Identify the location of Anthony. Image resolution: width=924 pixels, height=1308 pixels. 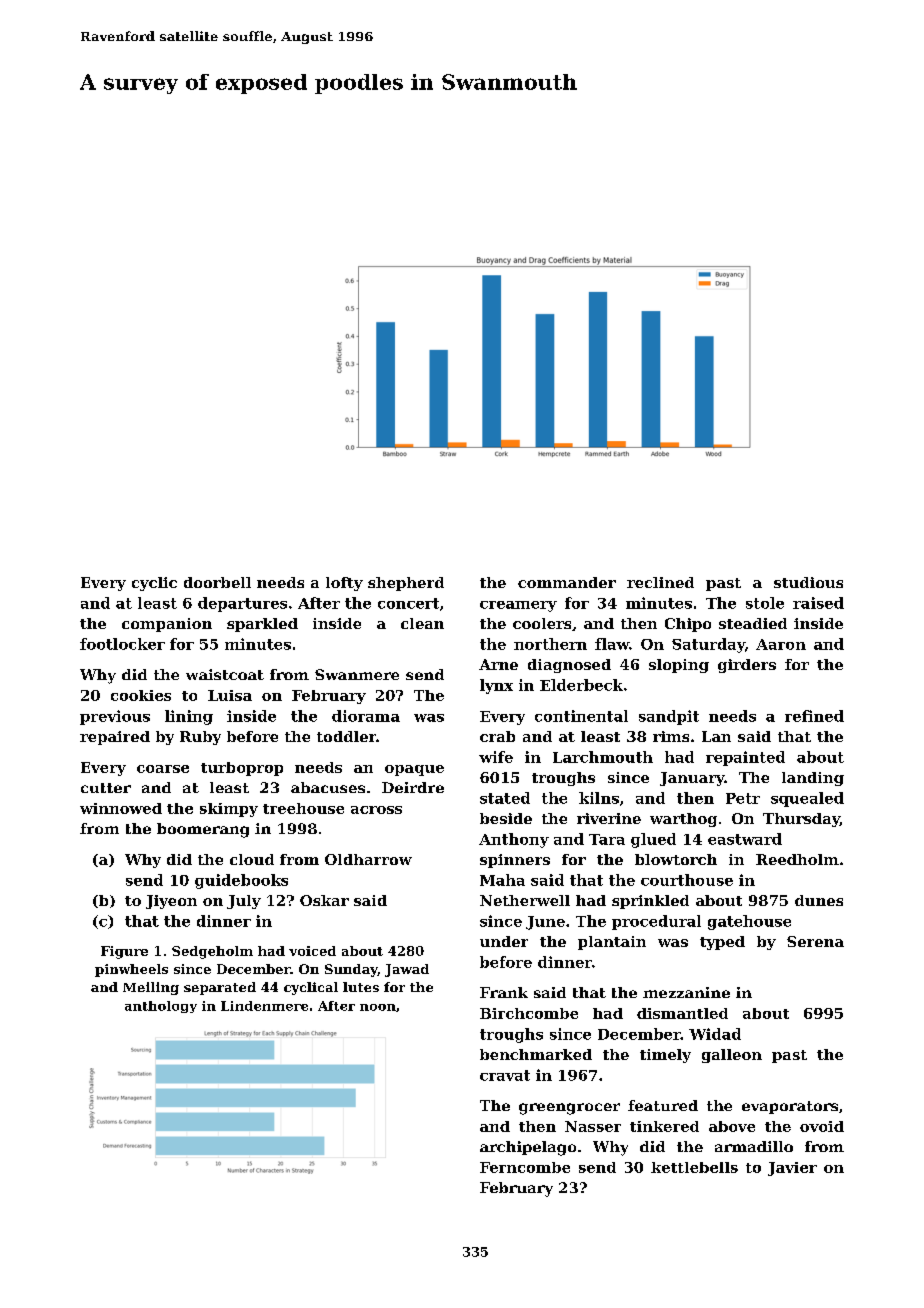
(514, 840).
